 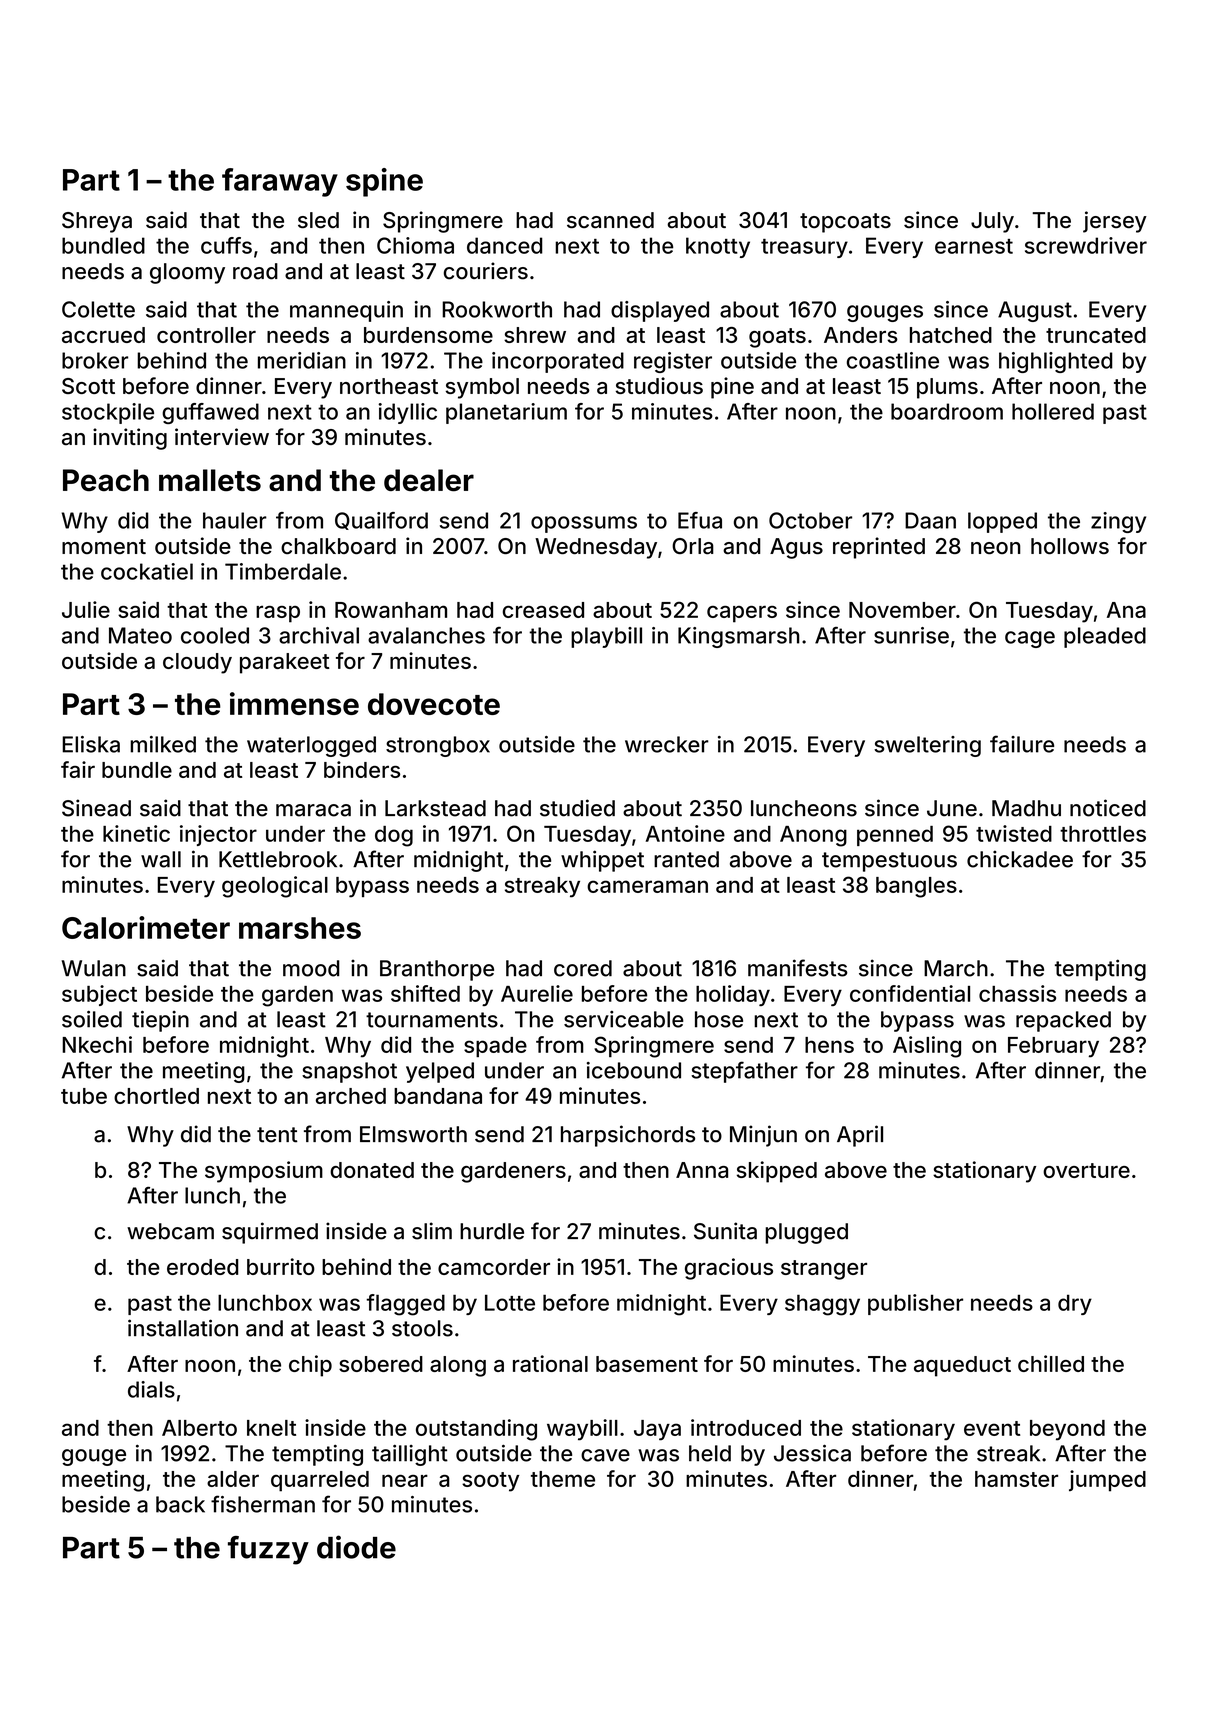 I want to click on broker, so click(x=95, y=360).
